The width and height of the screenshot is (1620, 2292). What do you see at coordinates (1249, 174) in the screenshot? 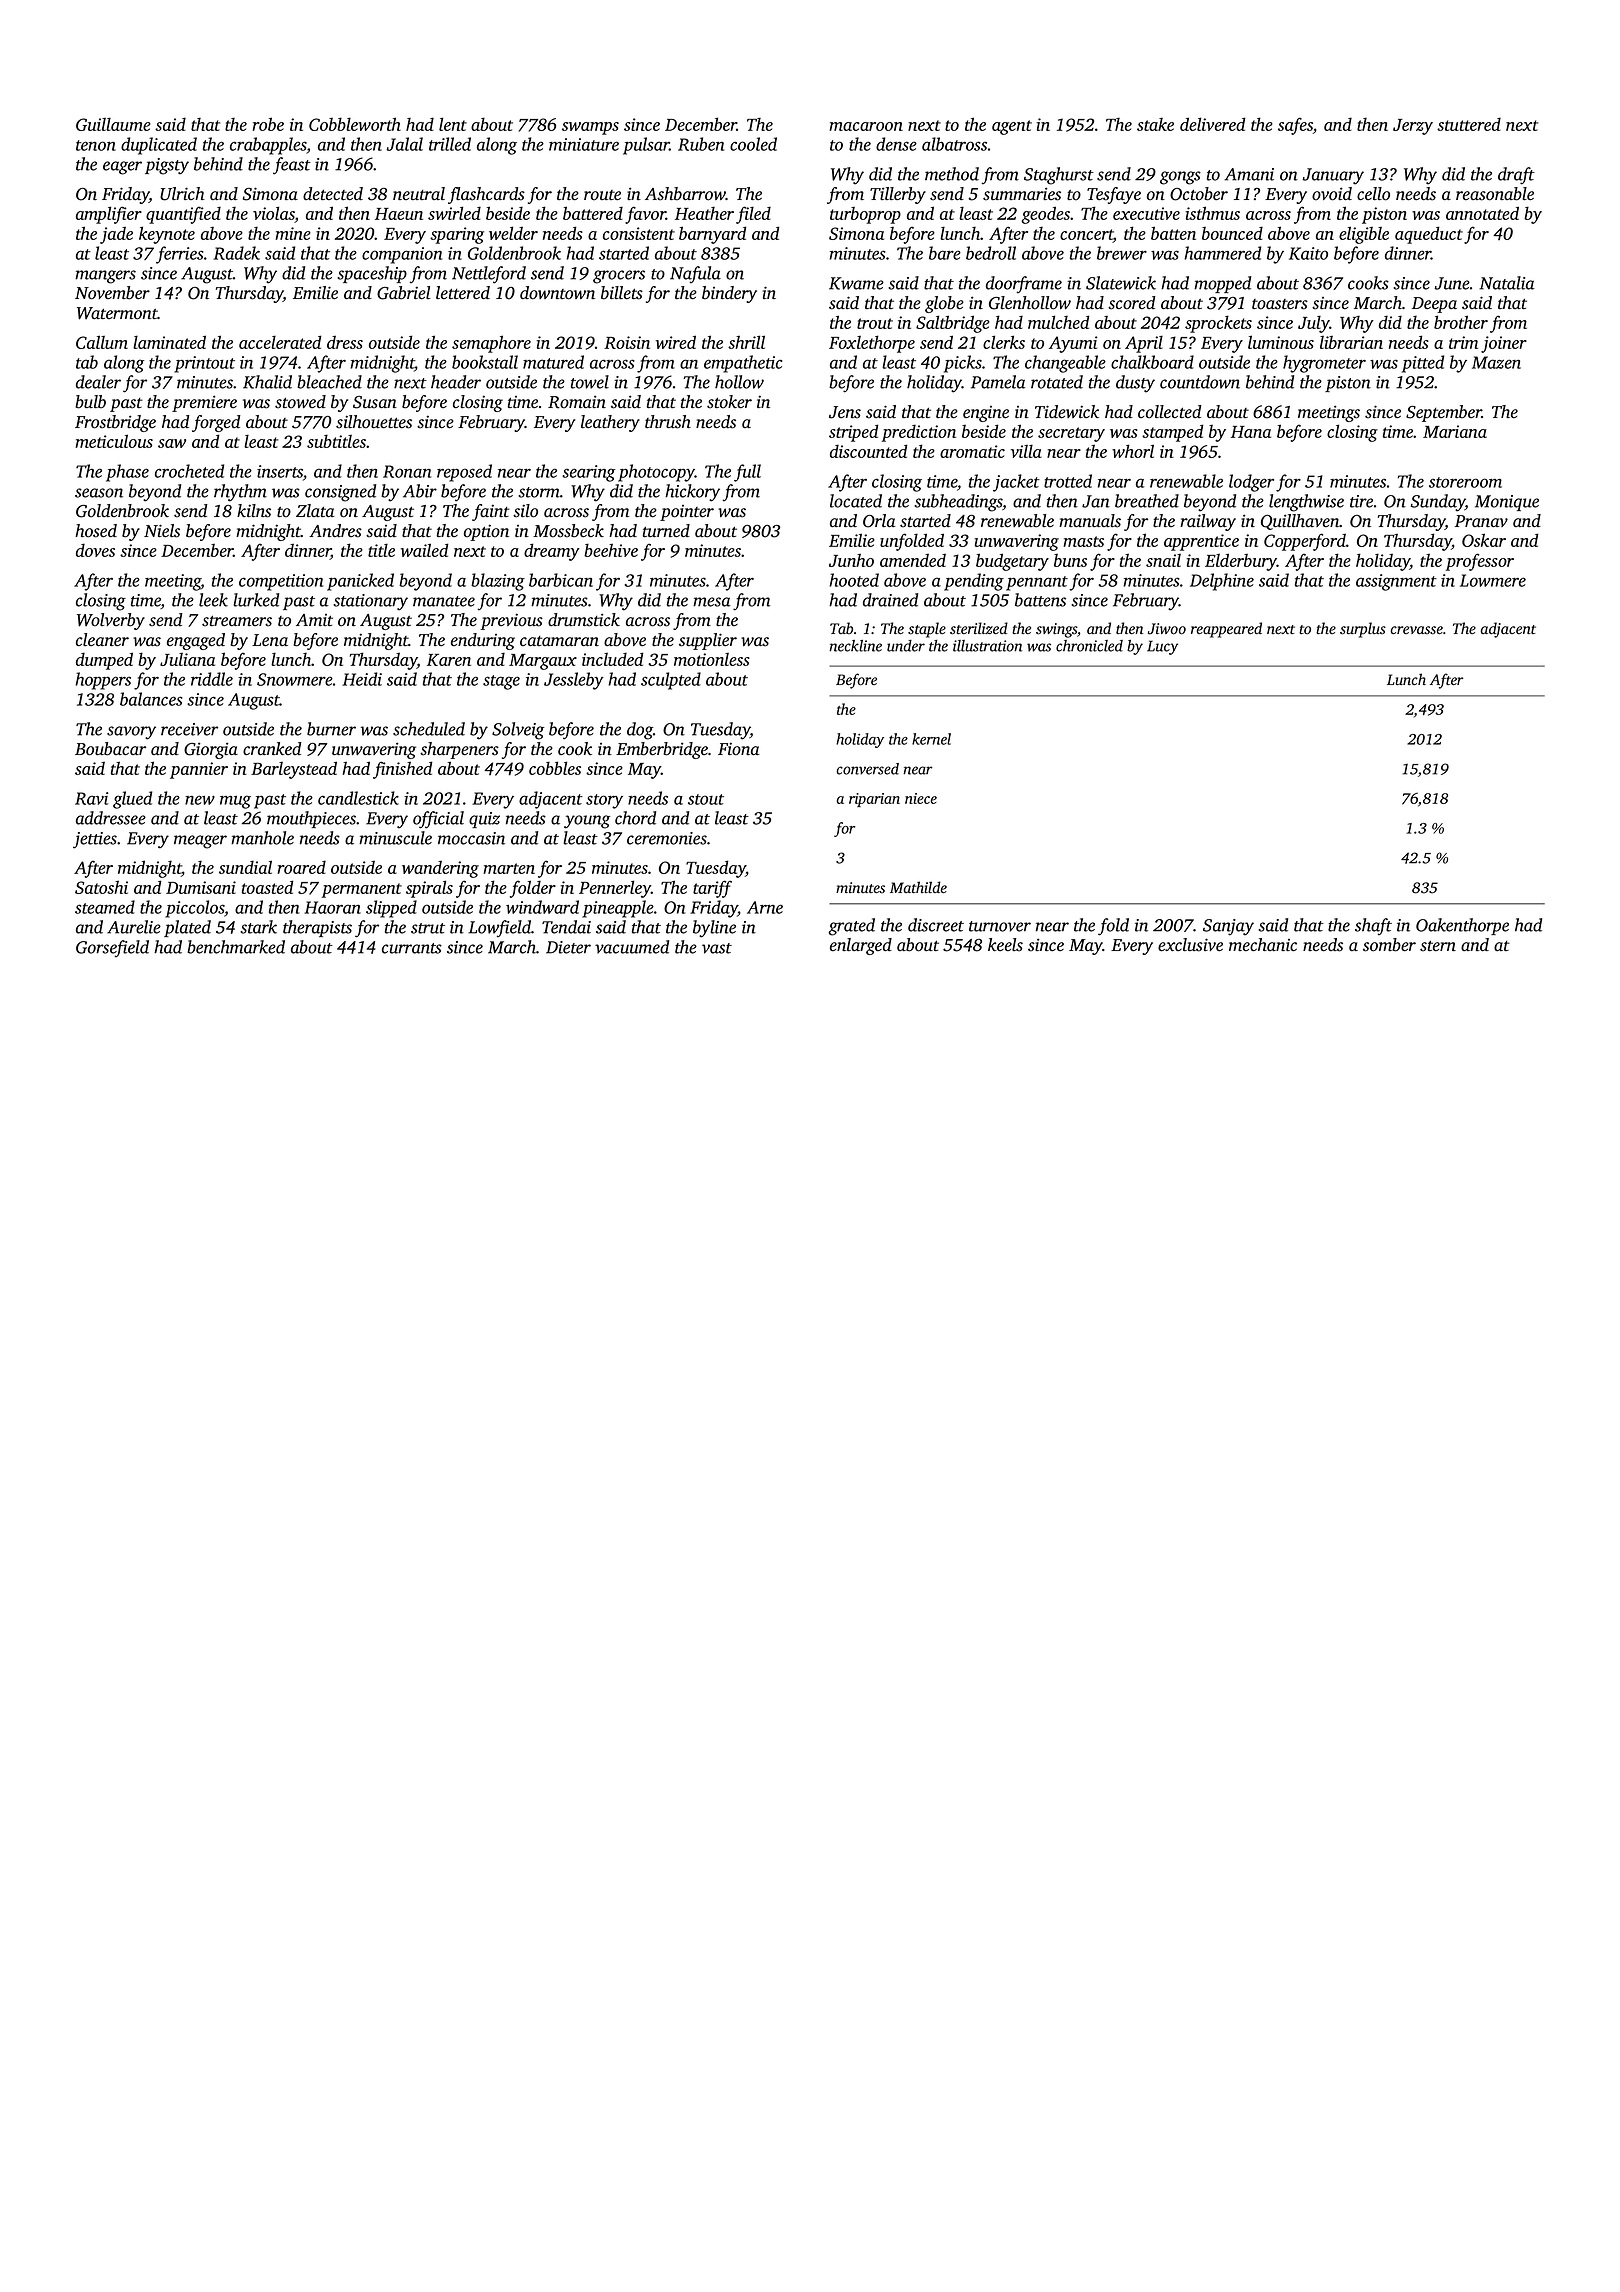
I see `Amani` at bounding box center [1249, 174].
